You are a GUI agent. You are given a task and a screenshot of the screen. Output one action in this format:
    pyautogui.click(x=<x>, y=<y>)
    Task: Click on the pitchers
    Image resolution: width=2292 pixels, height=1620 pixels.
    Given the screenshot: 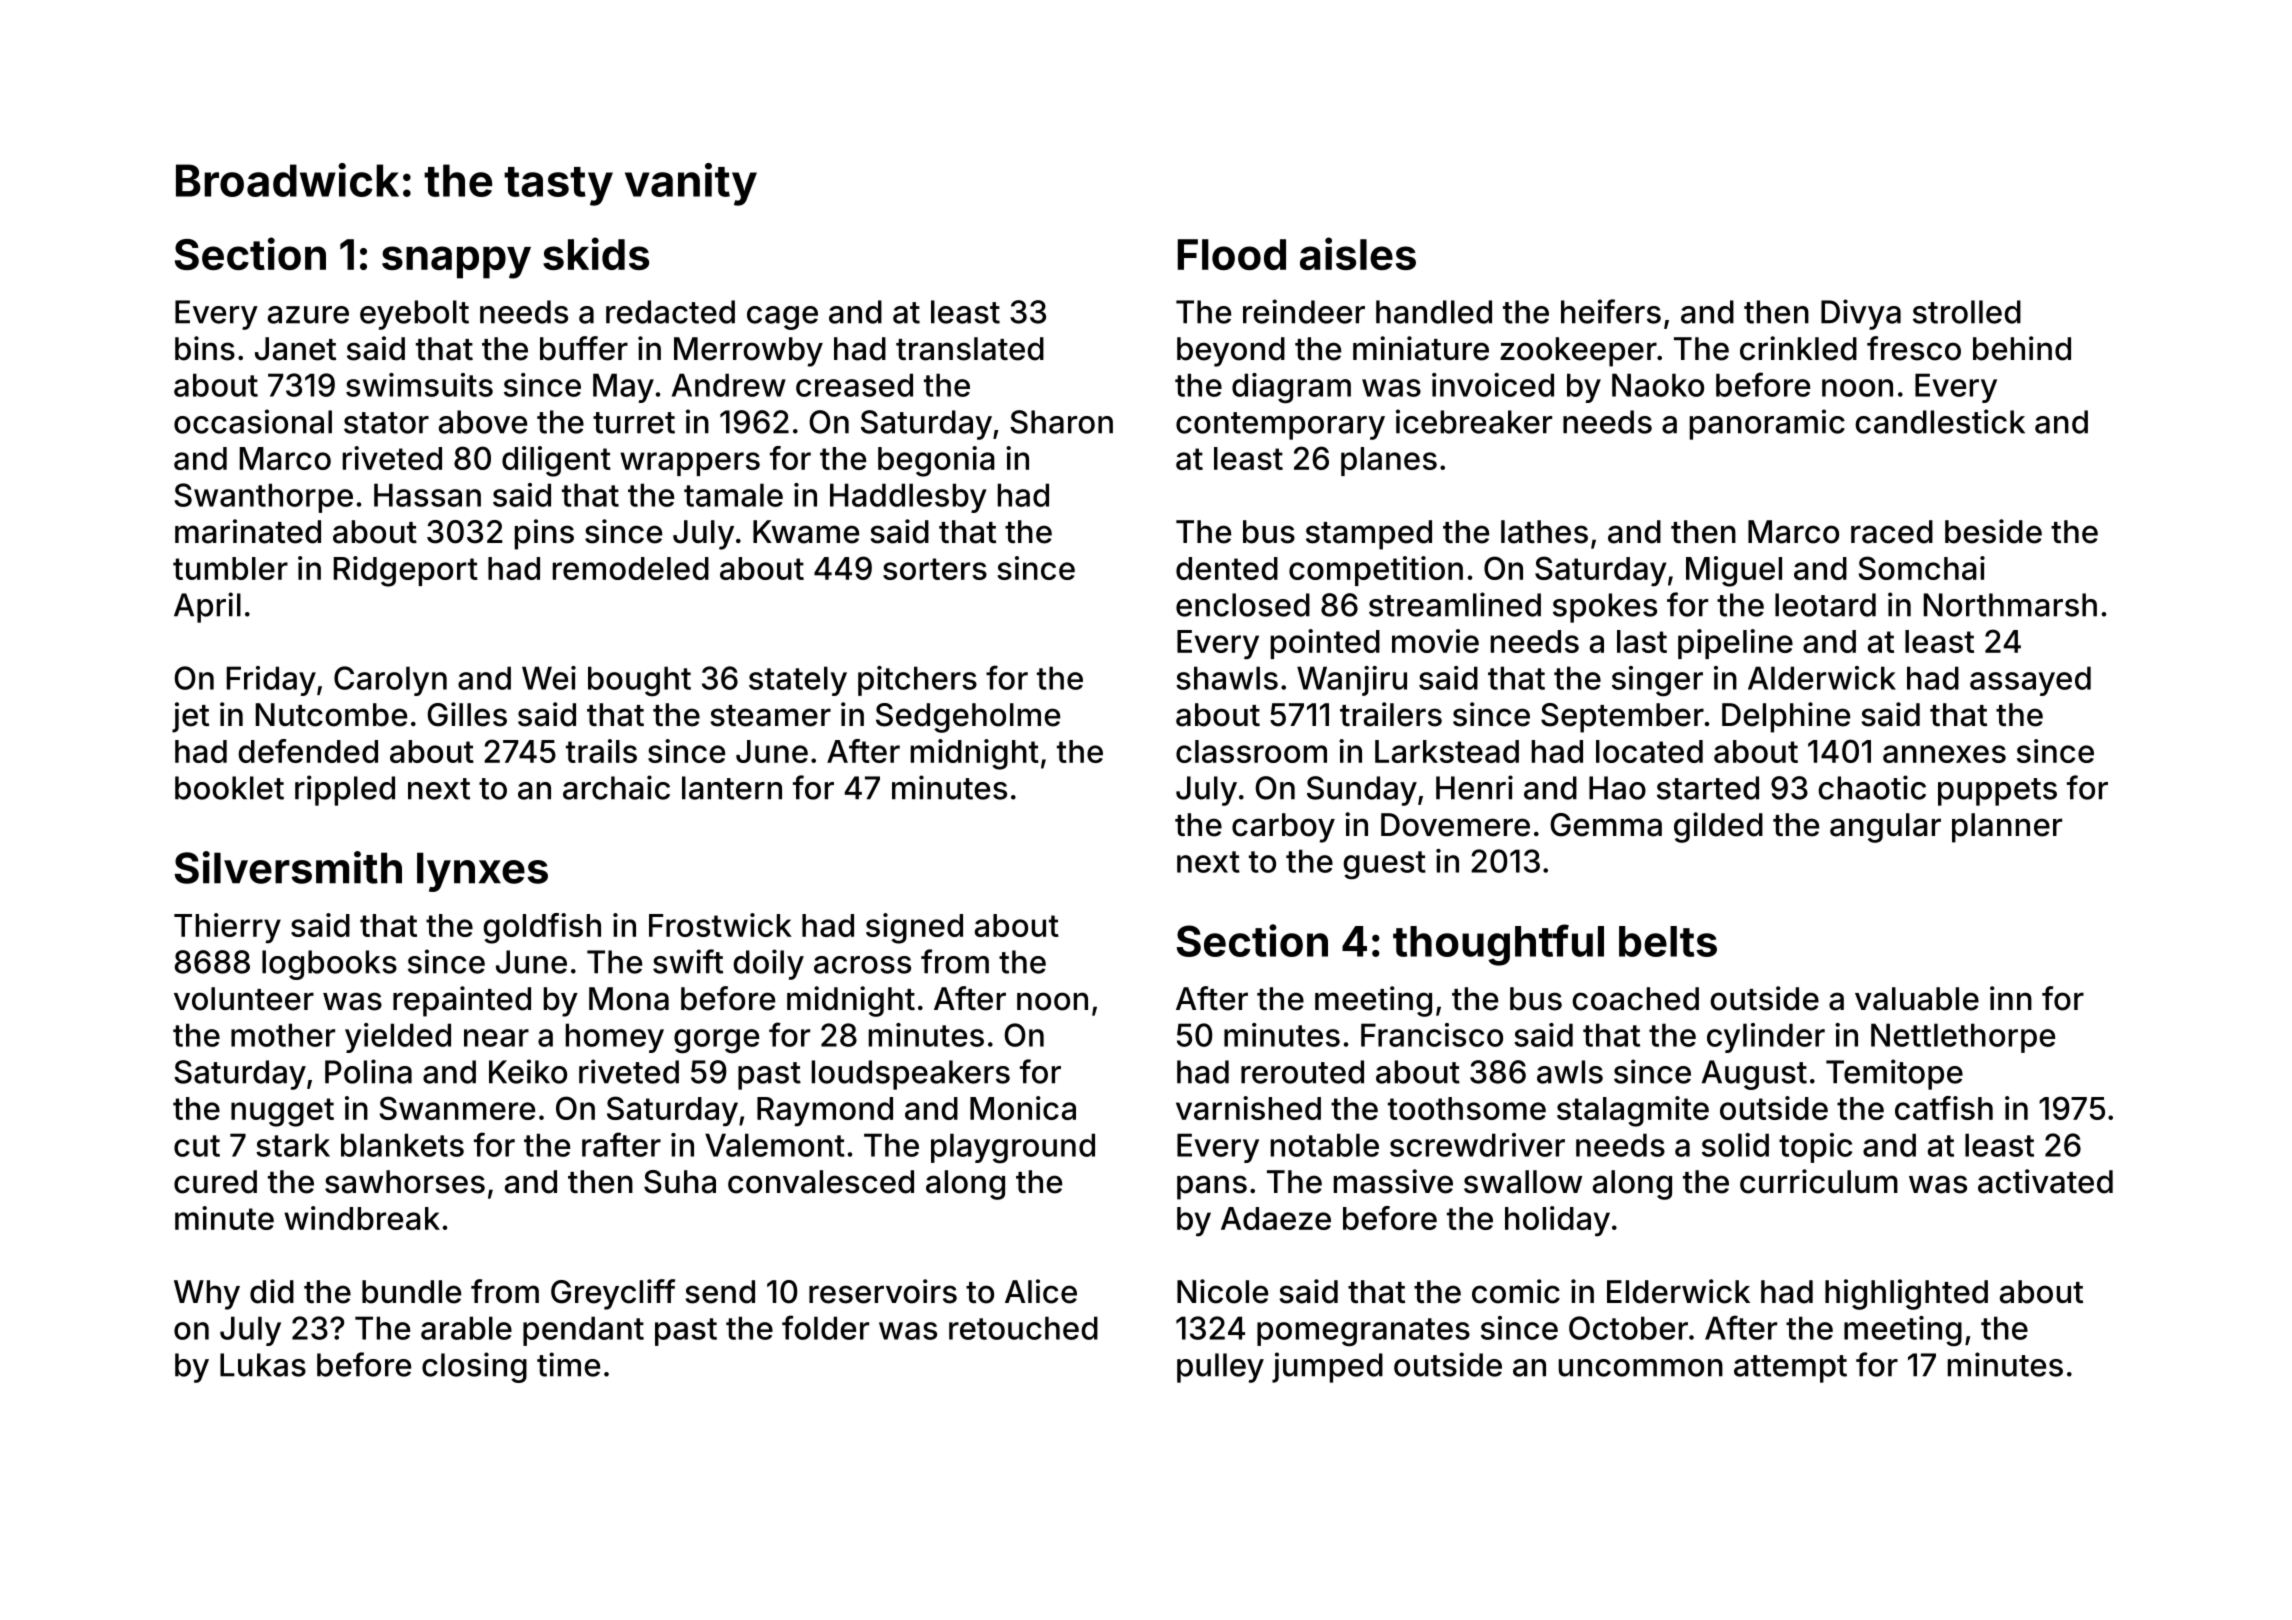 What is the action you would take?
    pyautogui.click(x=917, y=681)
